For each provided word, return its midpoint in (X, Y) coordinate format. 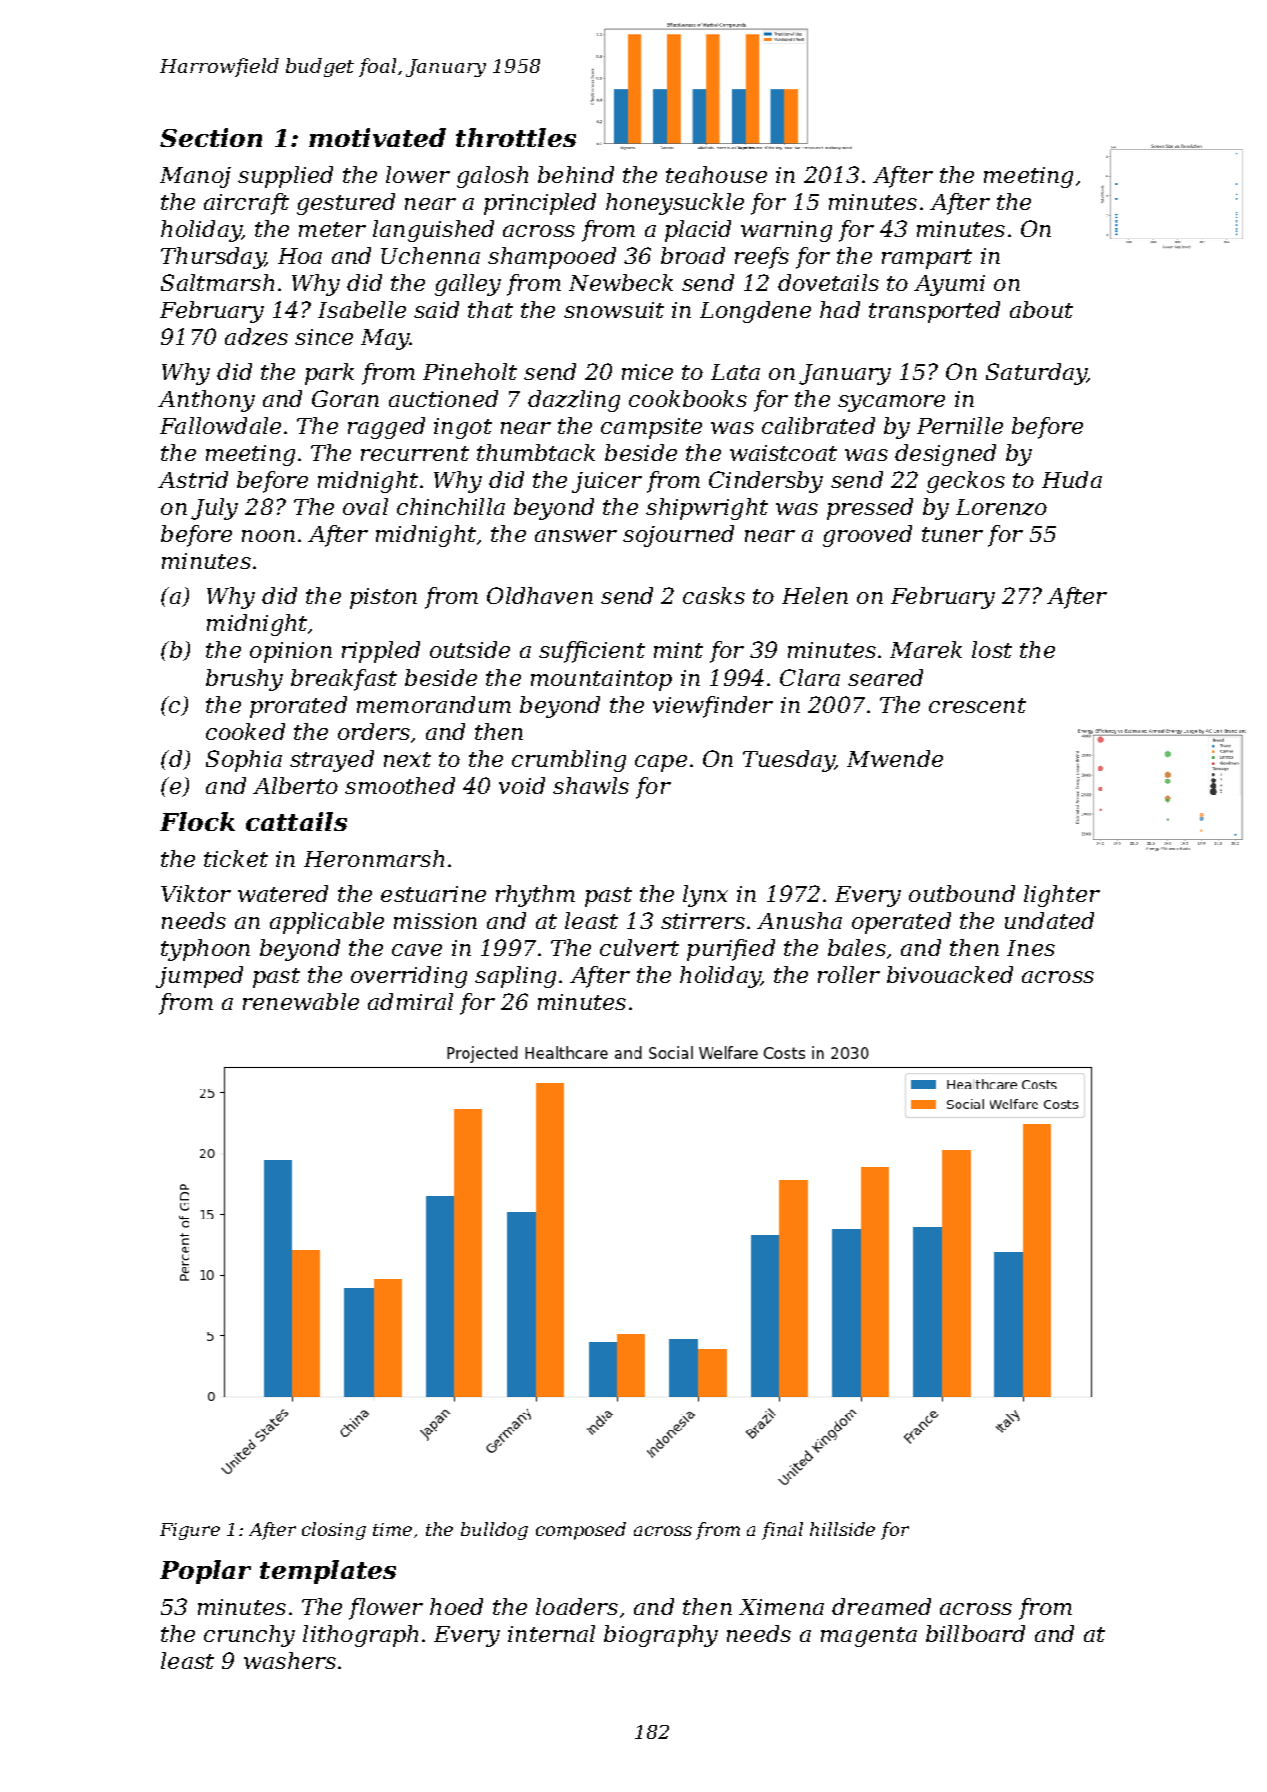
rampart (927, 259)
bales (857, 947)
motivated (377, 137)
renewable (301, 1001)
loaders (577, 1606)
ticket (236, 858)
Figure (190, 1531)
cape (661, 763)
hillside (842, 1529)
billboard (975, 1633)
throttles (516, 137)
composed (581, 1531)
